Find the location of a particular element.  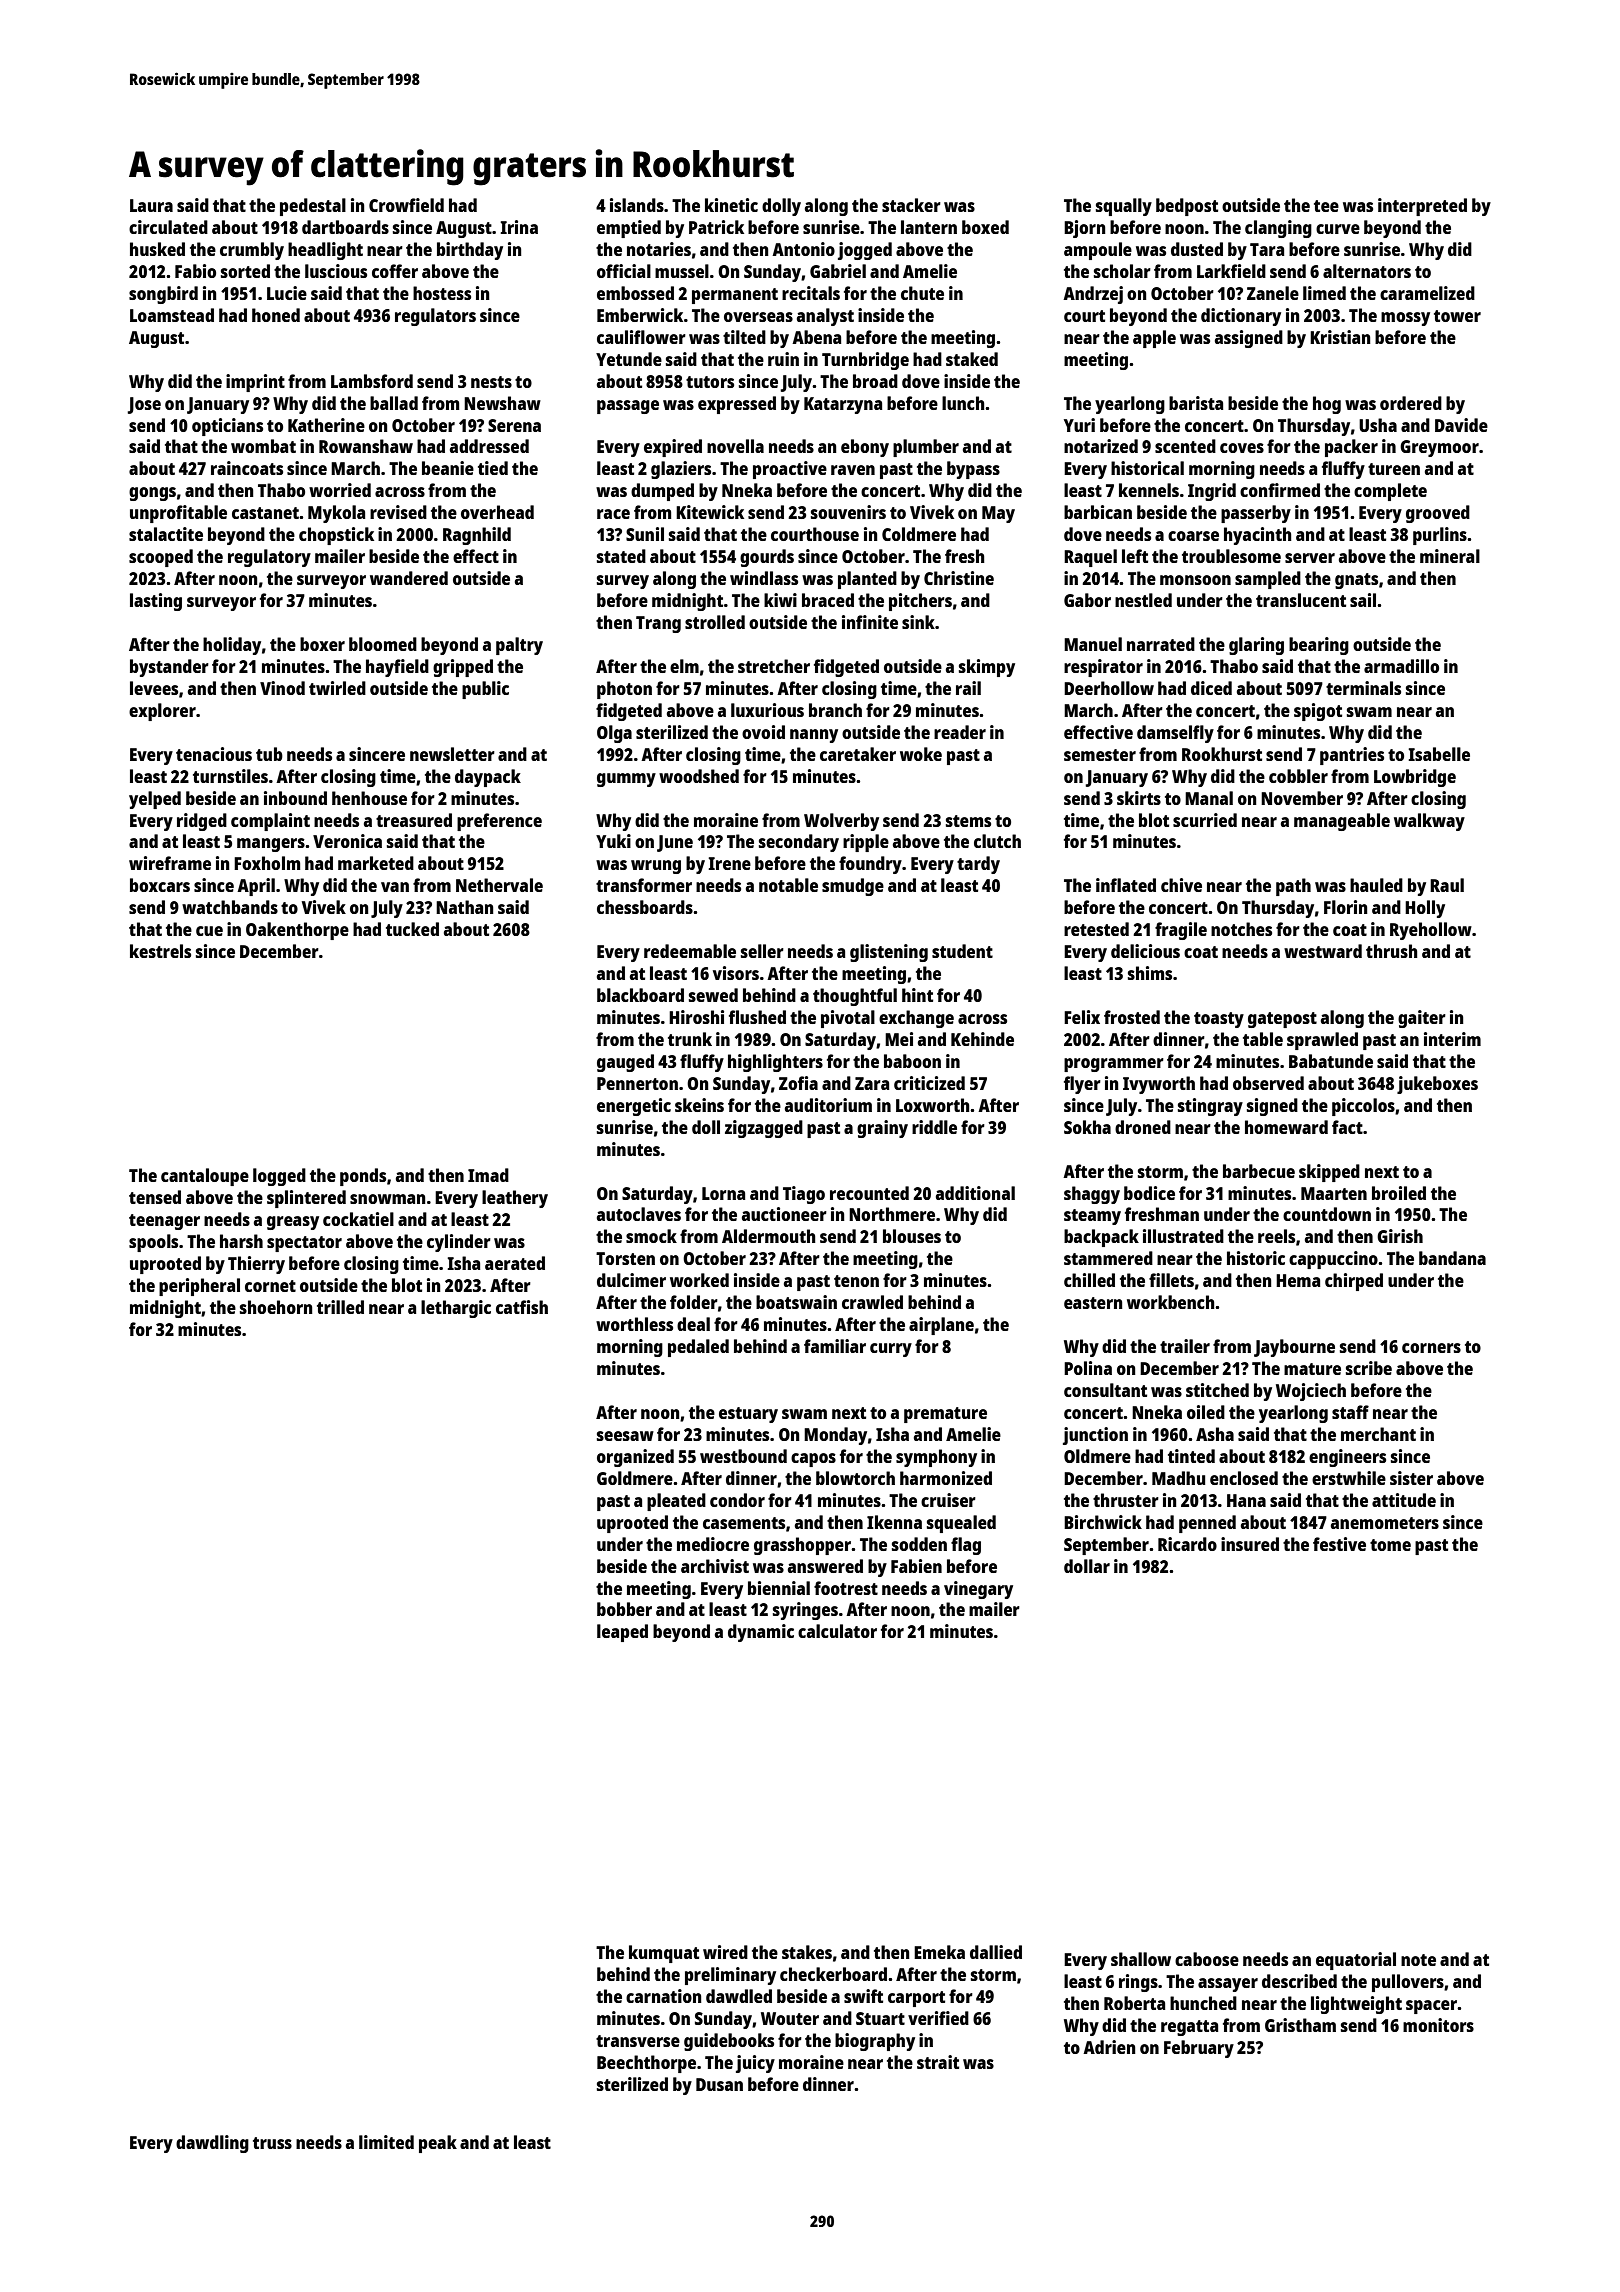

Nethervale is located at coordinates (499, 885).
